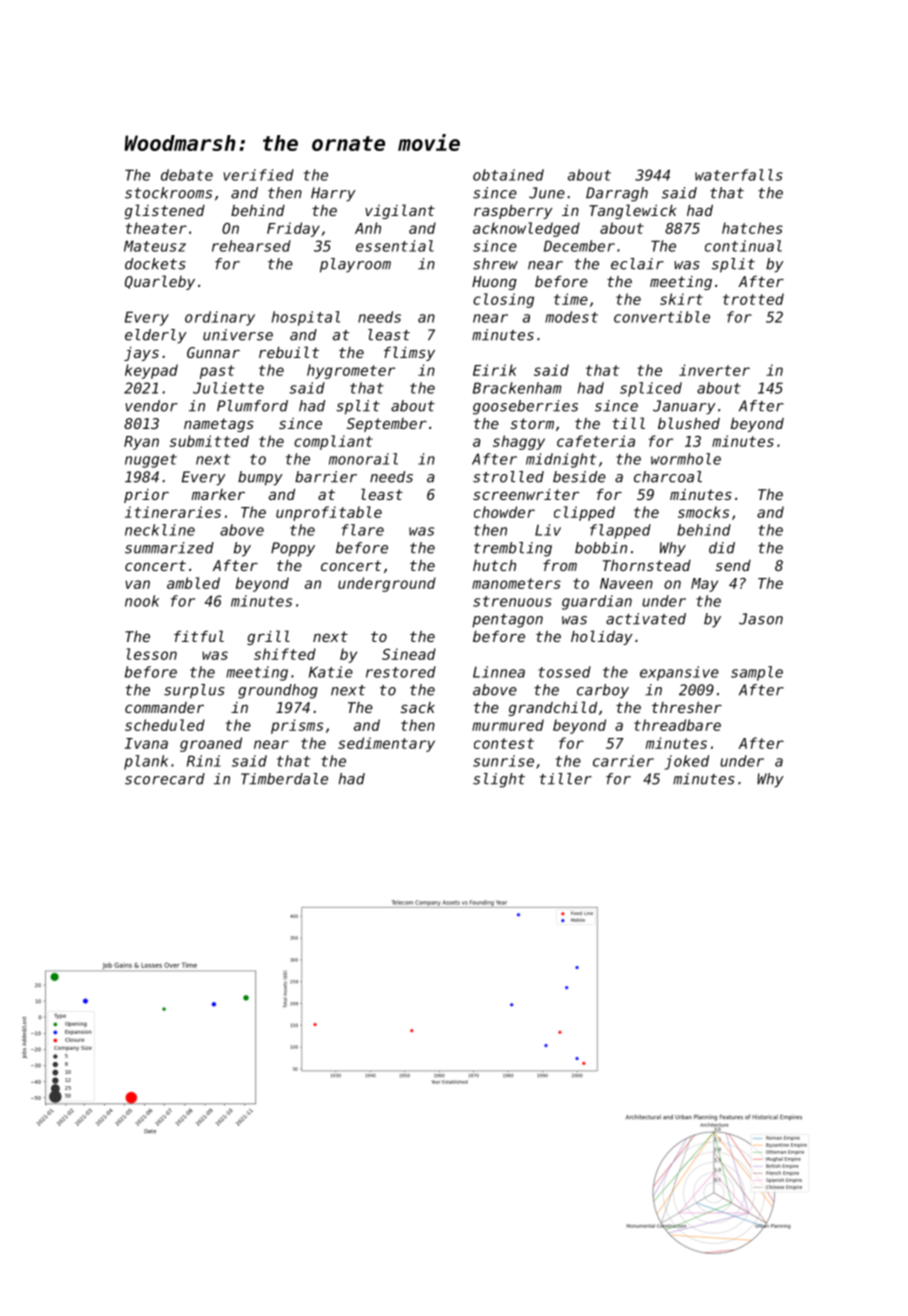  What do you see at coordinates (739, 175) in the screenshot?
I see `waterfalls` at bounding box center [739, 175].
